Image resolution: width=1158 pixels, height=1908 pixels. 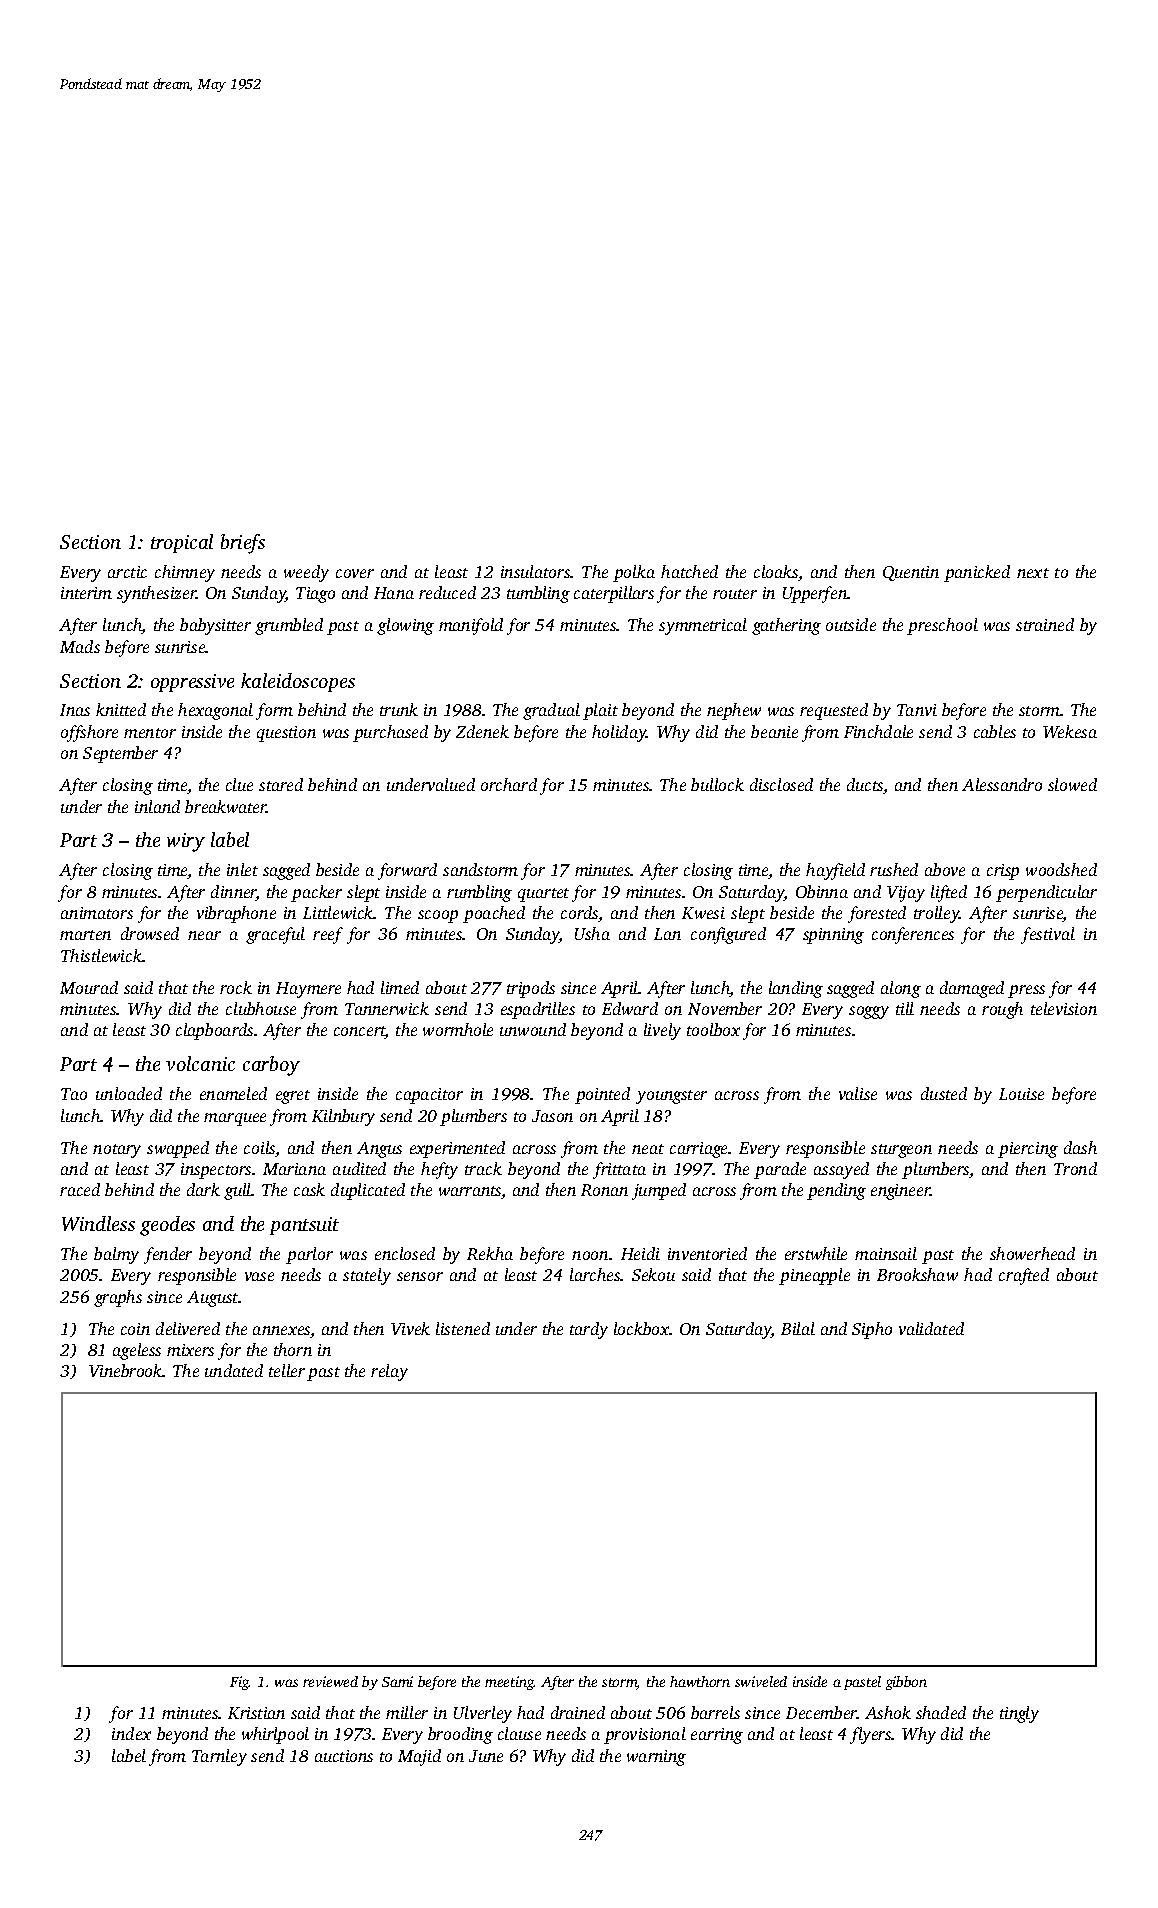 I want to click on symmetrical, so click(x=703, y=626).
